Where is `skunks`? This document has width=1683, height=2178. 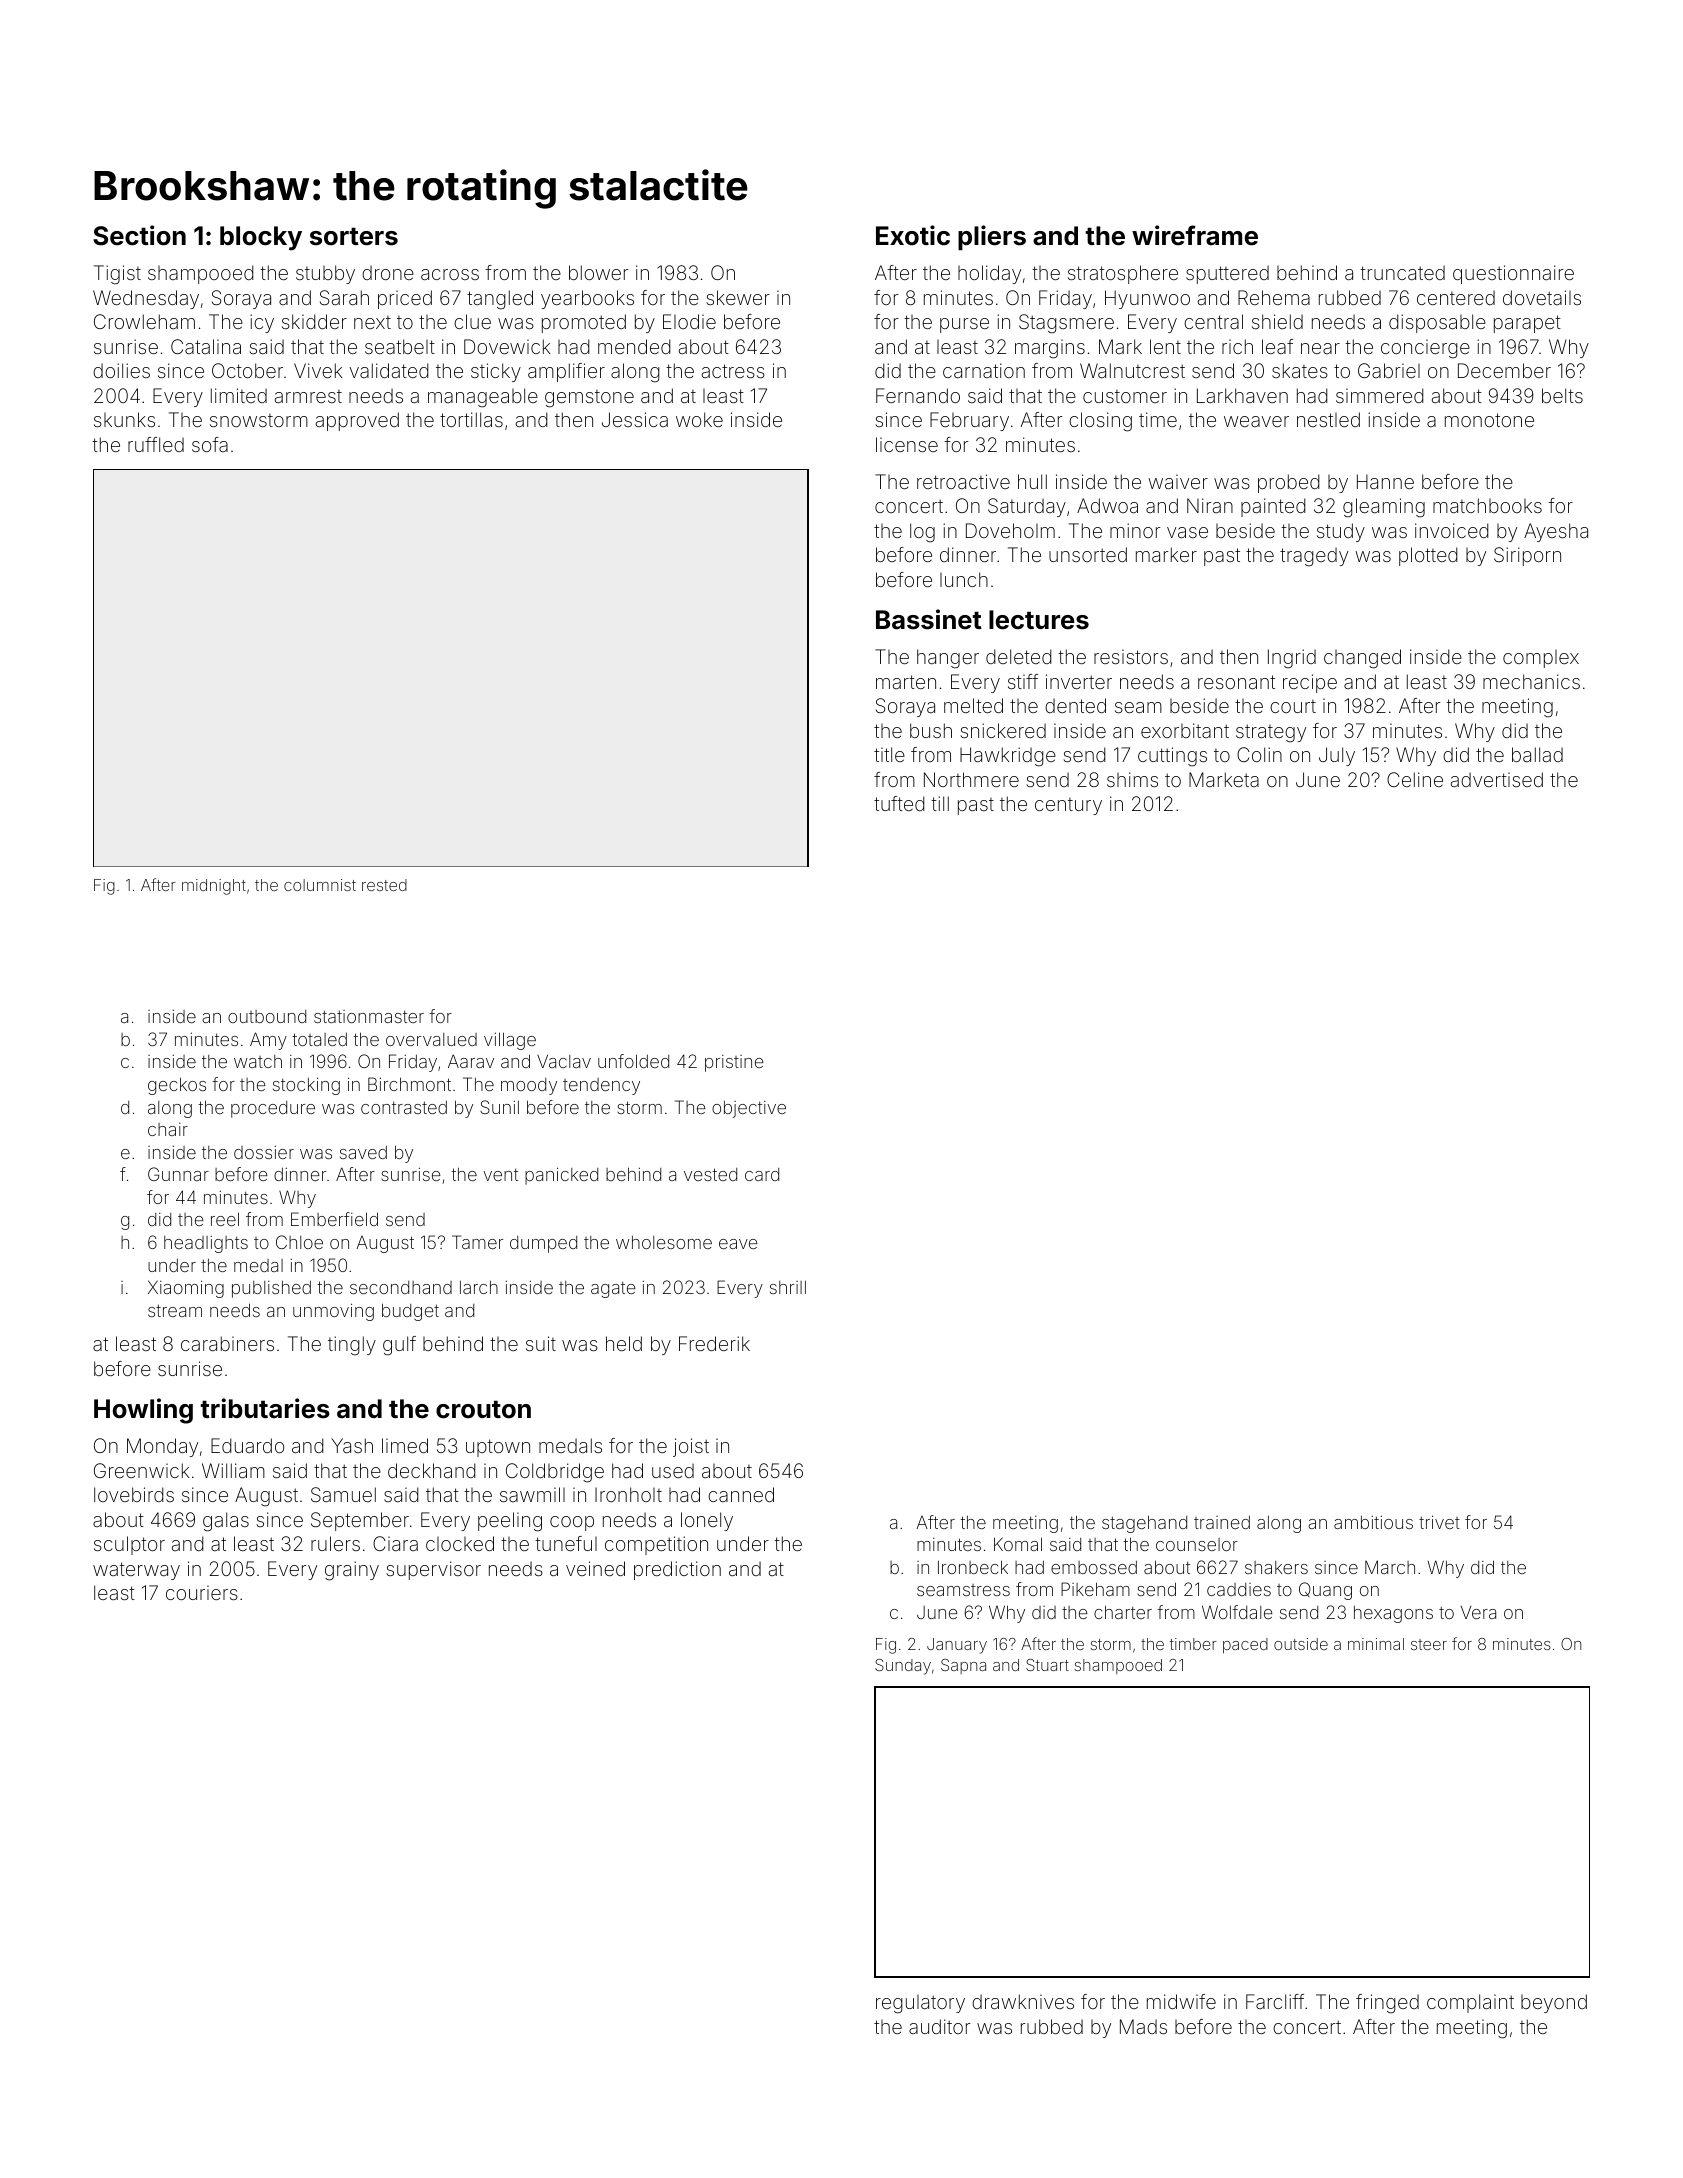 skunks is located at coordinates (124, 419).
